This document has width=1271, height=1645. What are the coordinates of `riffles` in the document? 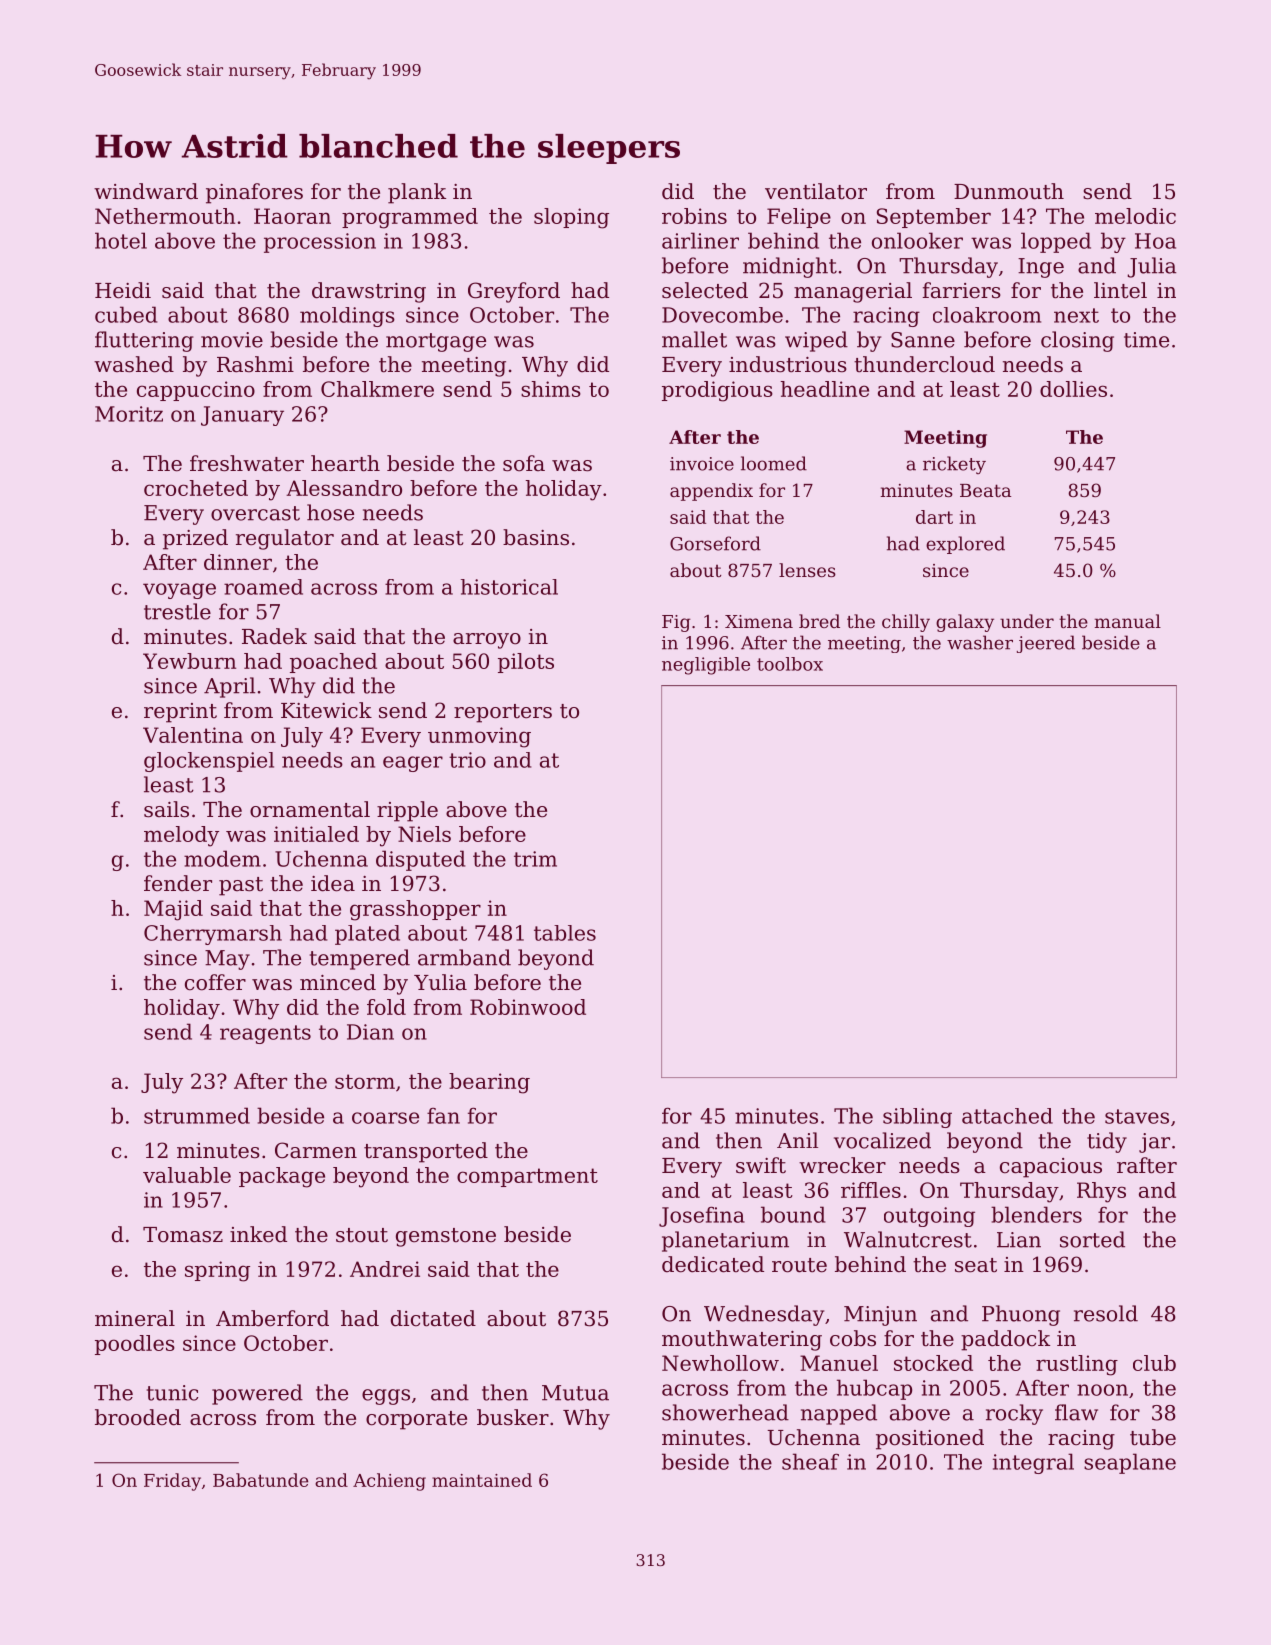 It's located at (871, 1190).
